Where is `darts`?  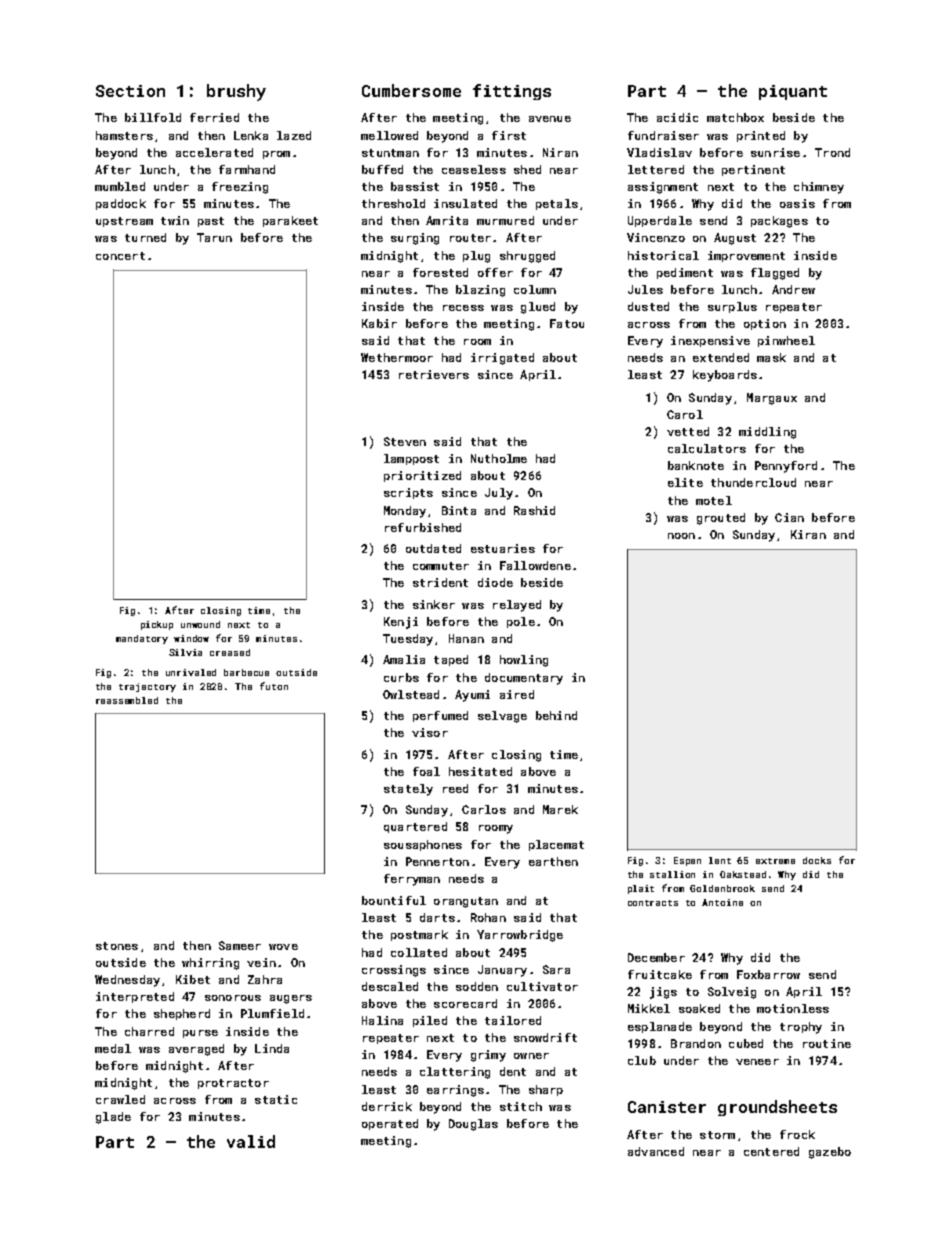 darts is located at coordinates (437, 917).
